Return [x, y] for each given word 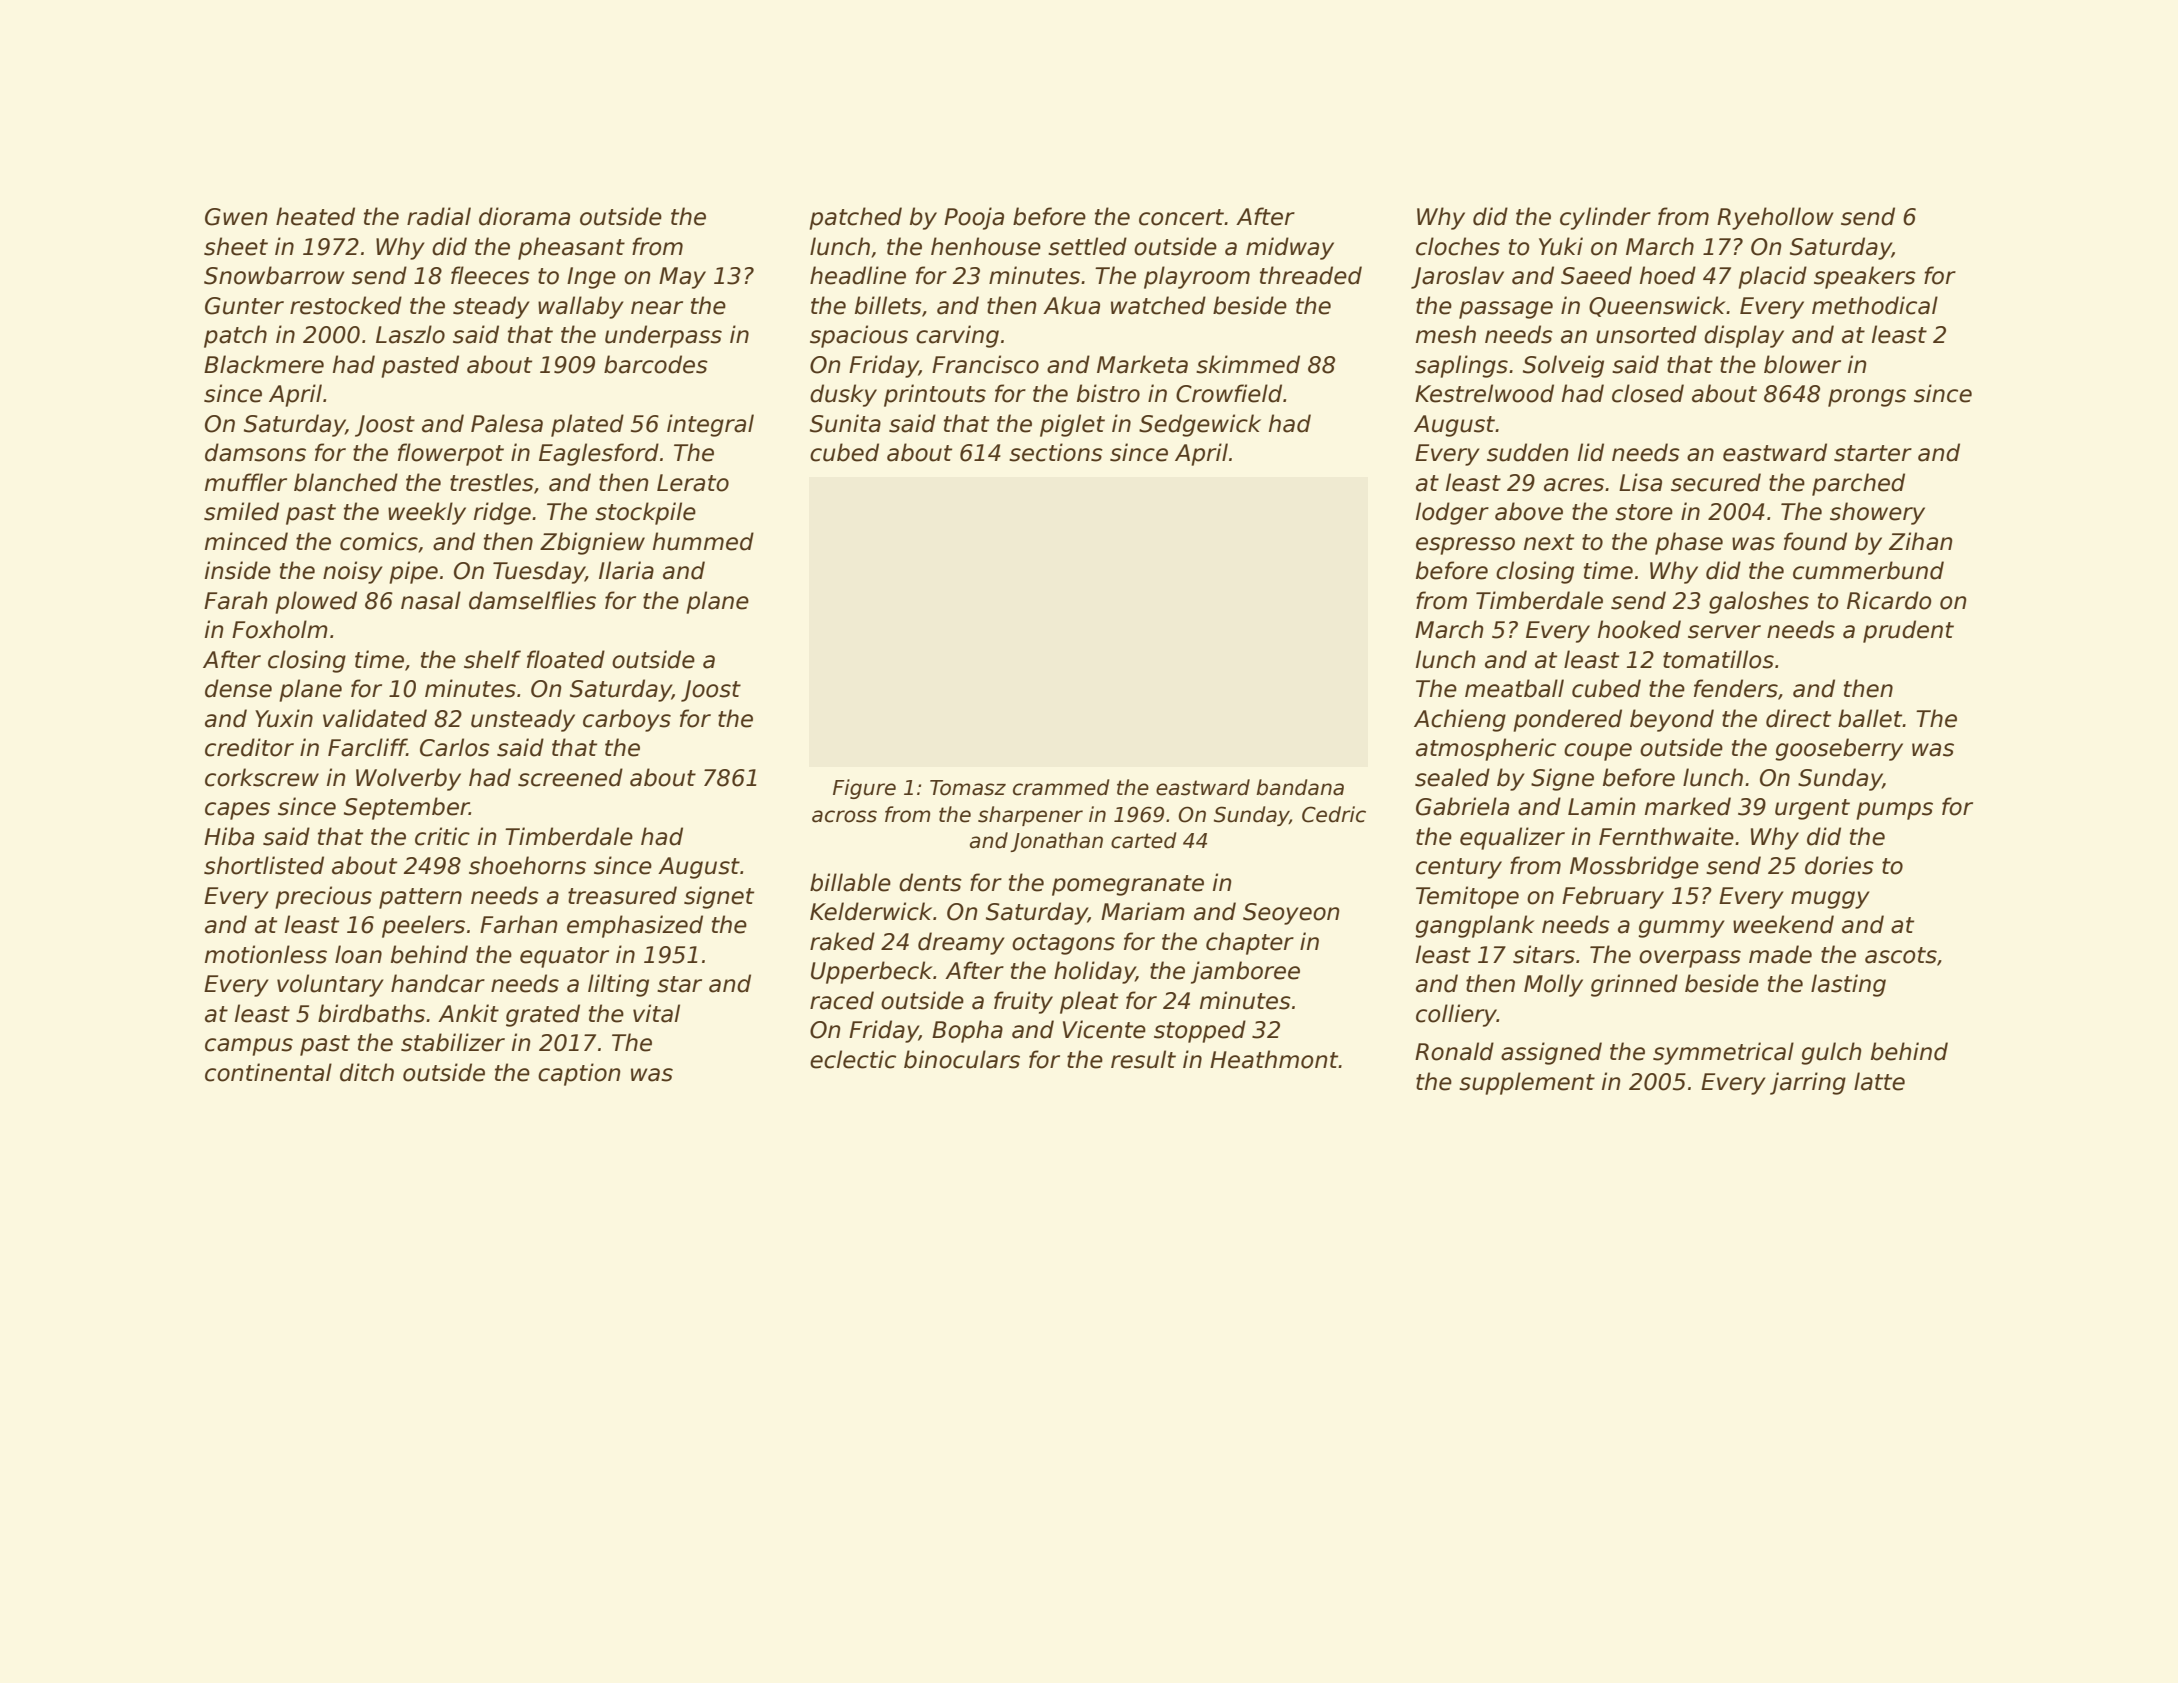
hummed [703, 541]
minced [246, 541]
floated [566, 659]
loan [358, 954]
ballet [1870, 718]
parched [1858, 484]
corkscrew [262, 777]
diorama [524, 216]
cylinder [1605, 218]
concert [1181, 217]
